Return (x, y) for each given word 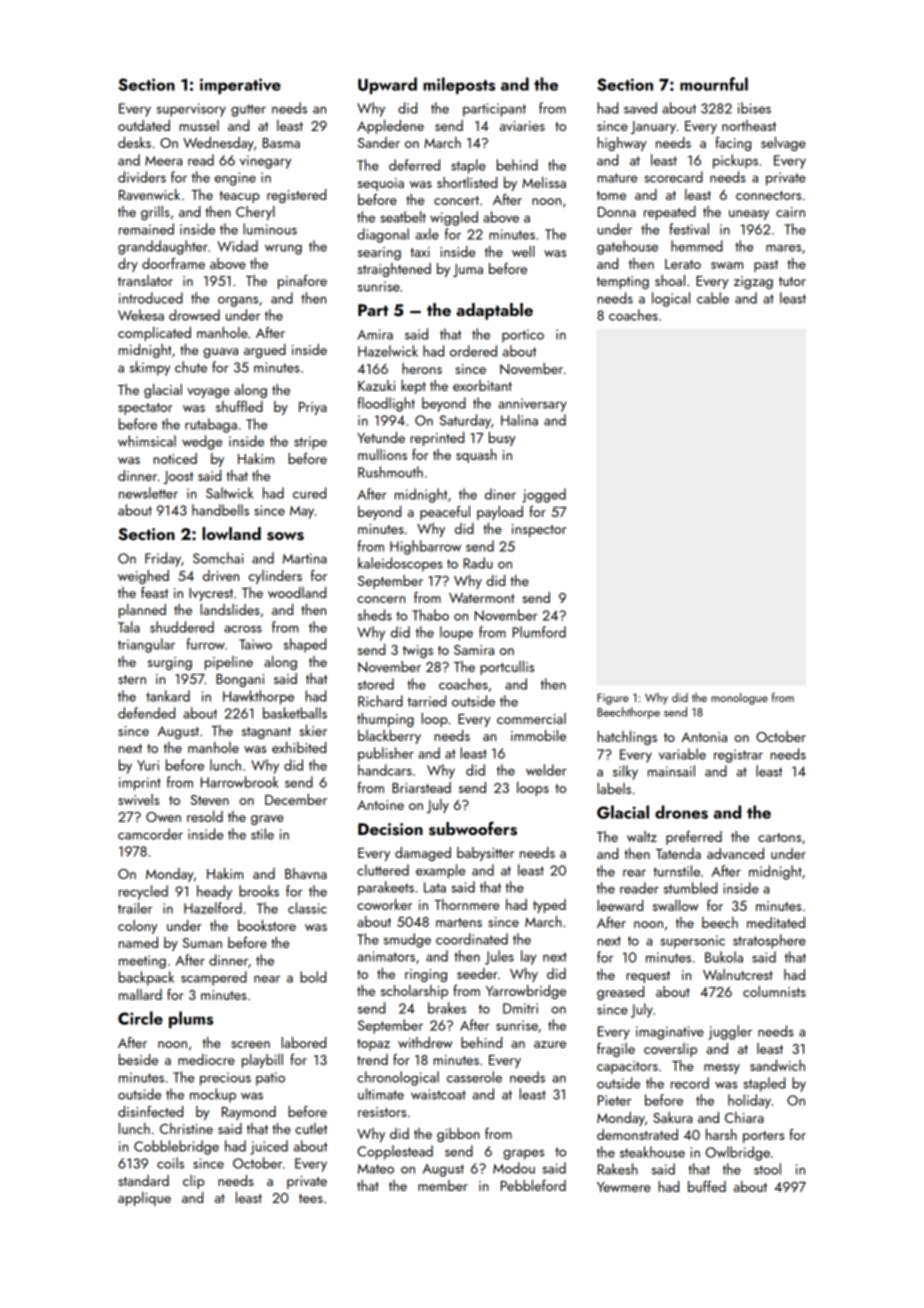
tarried (427, 701)
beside (138, 1059)
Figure (613, 699)
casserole (474, 1077)
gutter (248, 110)
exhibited (299, 747)
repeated (670, 213)
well (523, 251)
